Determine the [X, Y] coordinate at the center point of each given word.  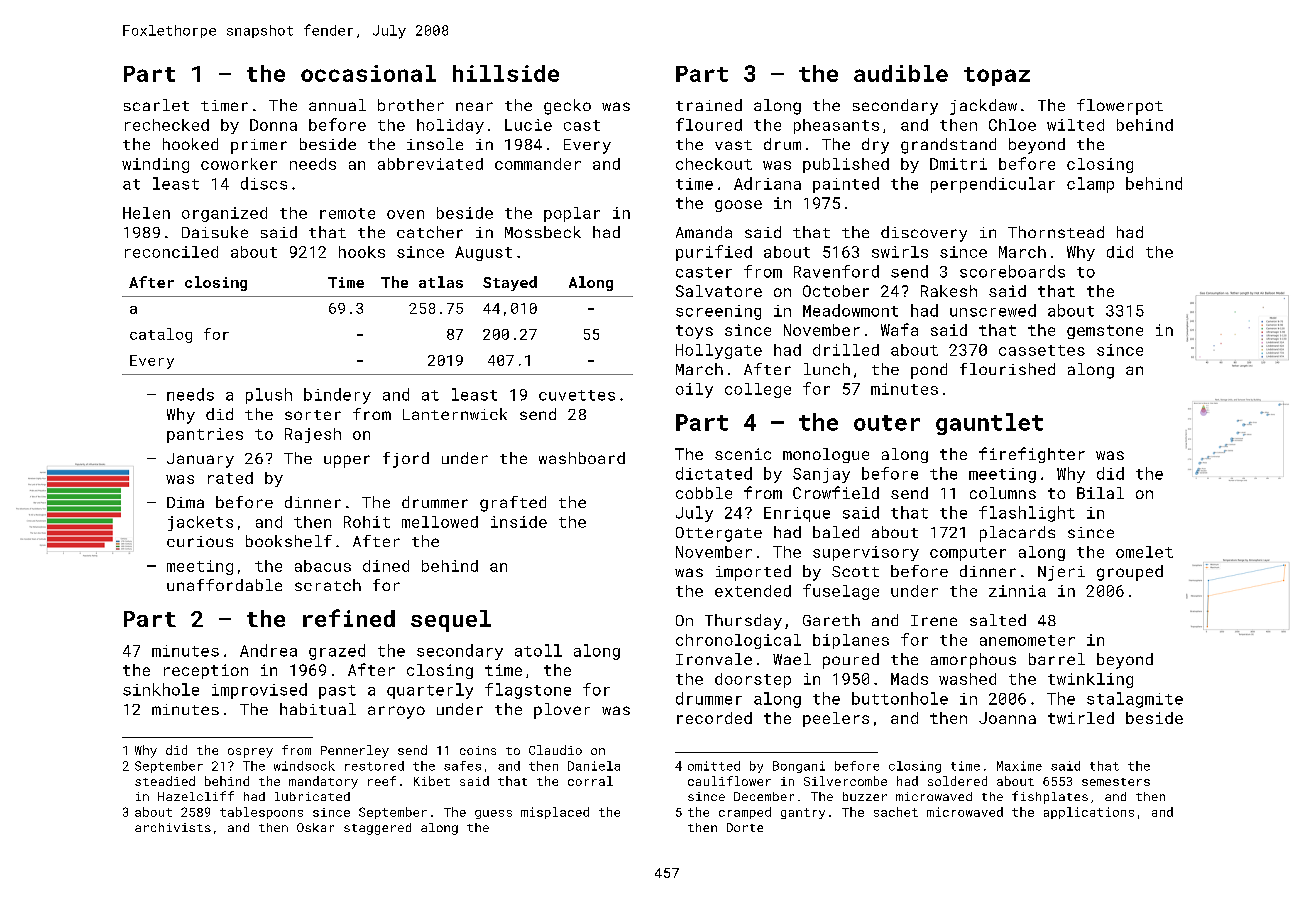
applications [1089, 813]
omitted [714, 766]
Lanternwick [455, 414]
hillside [506, 73]
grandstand [948, 146]
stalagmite [1135, 700]
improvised [259, 691]
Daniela [594, 766]
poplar [572, 214]
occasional [368, 73]
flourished [1007, 369]
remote [347, 213]
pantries [205, 435]
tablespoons [261, 813]
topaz [997, 76]
